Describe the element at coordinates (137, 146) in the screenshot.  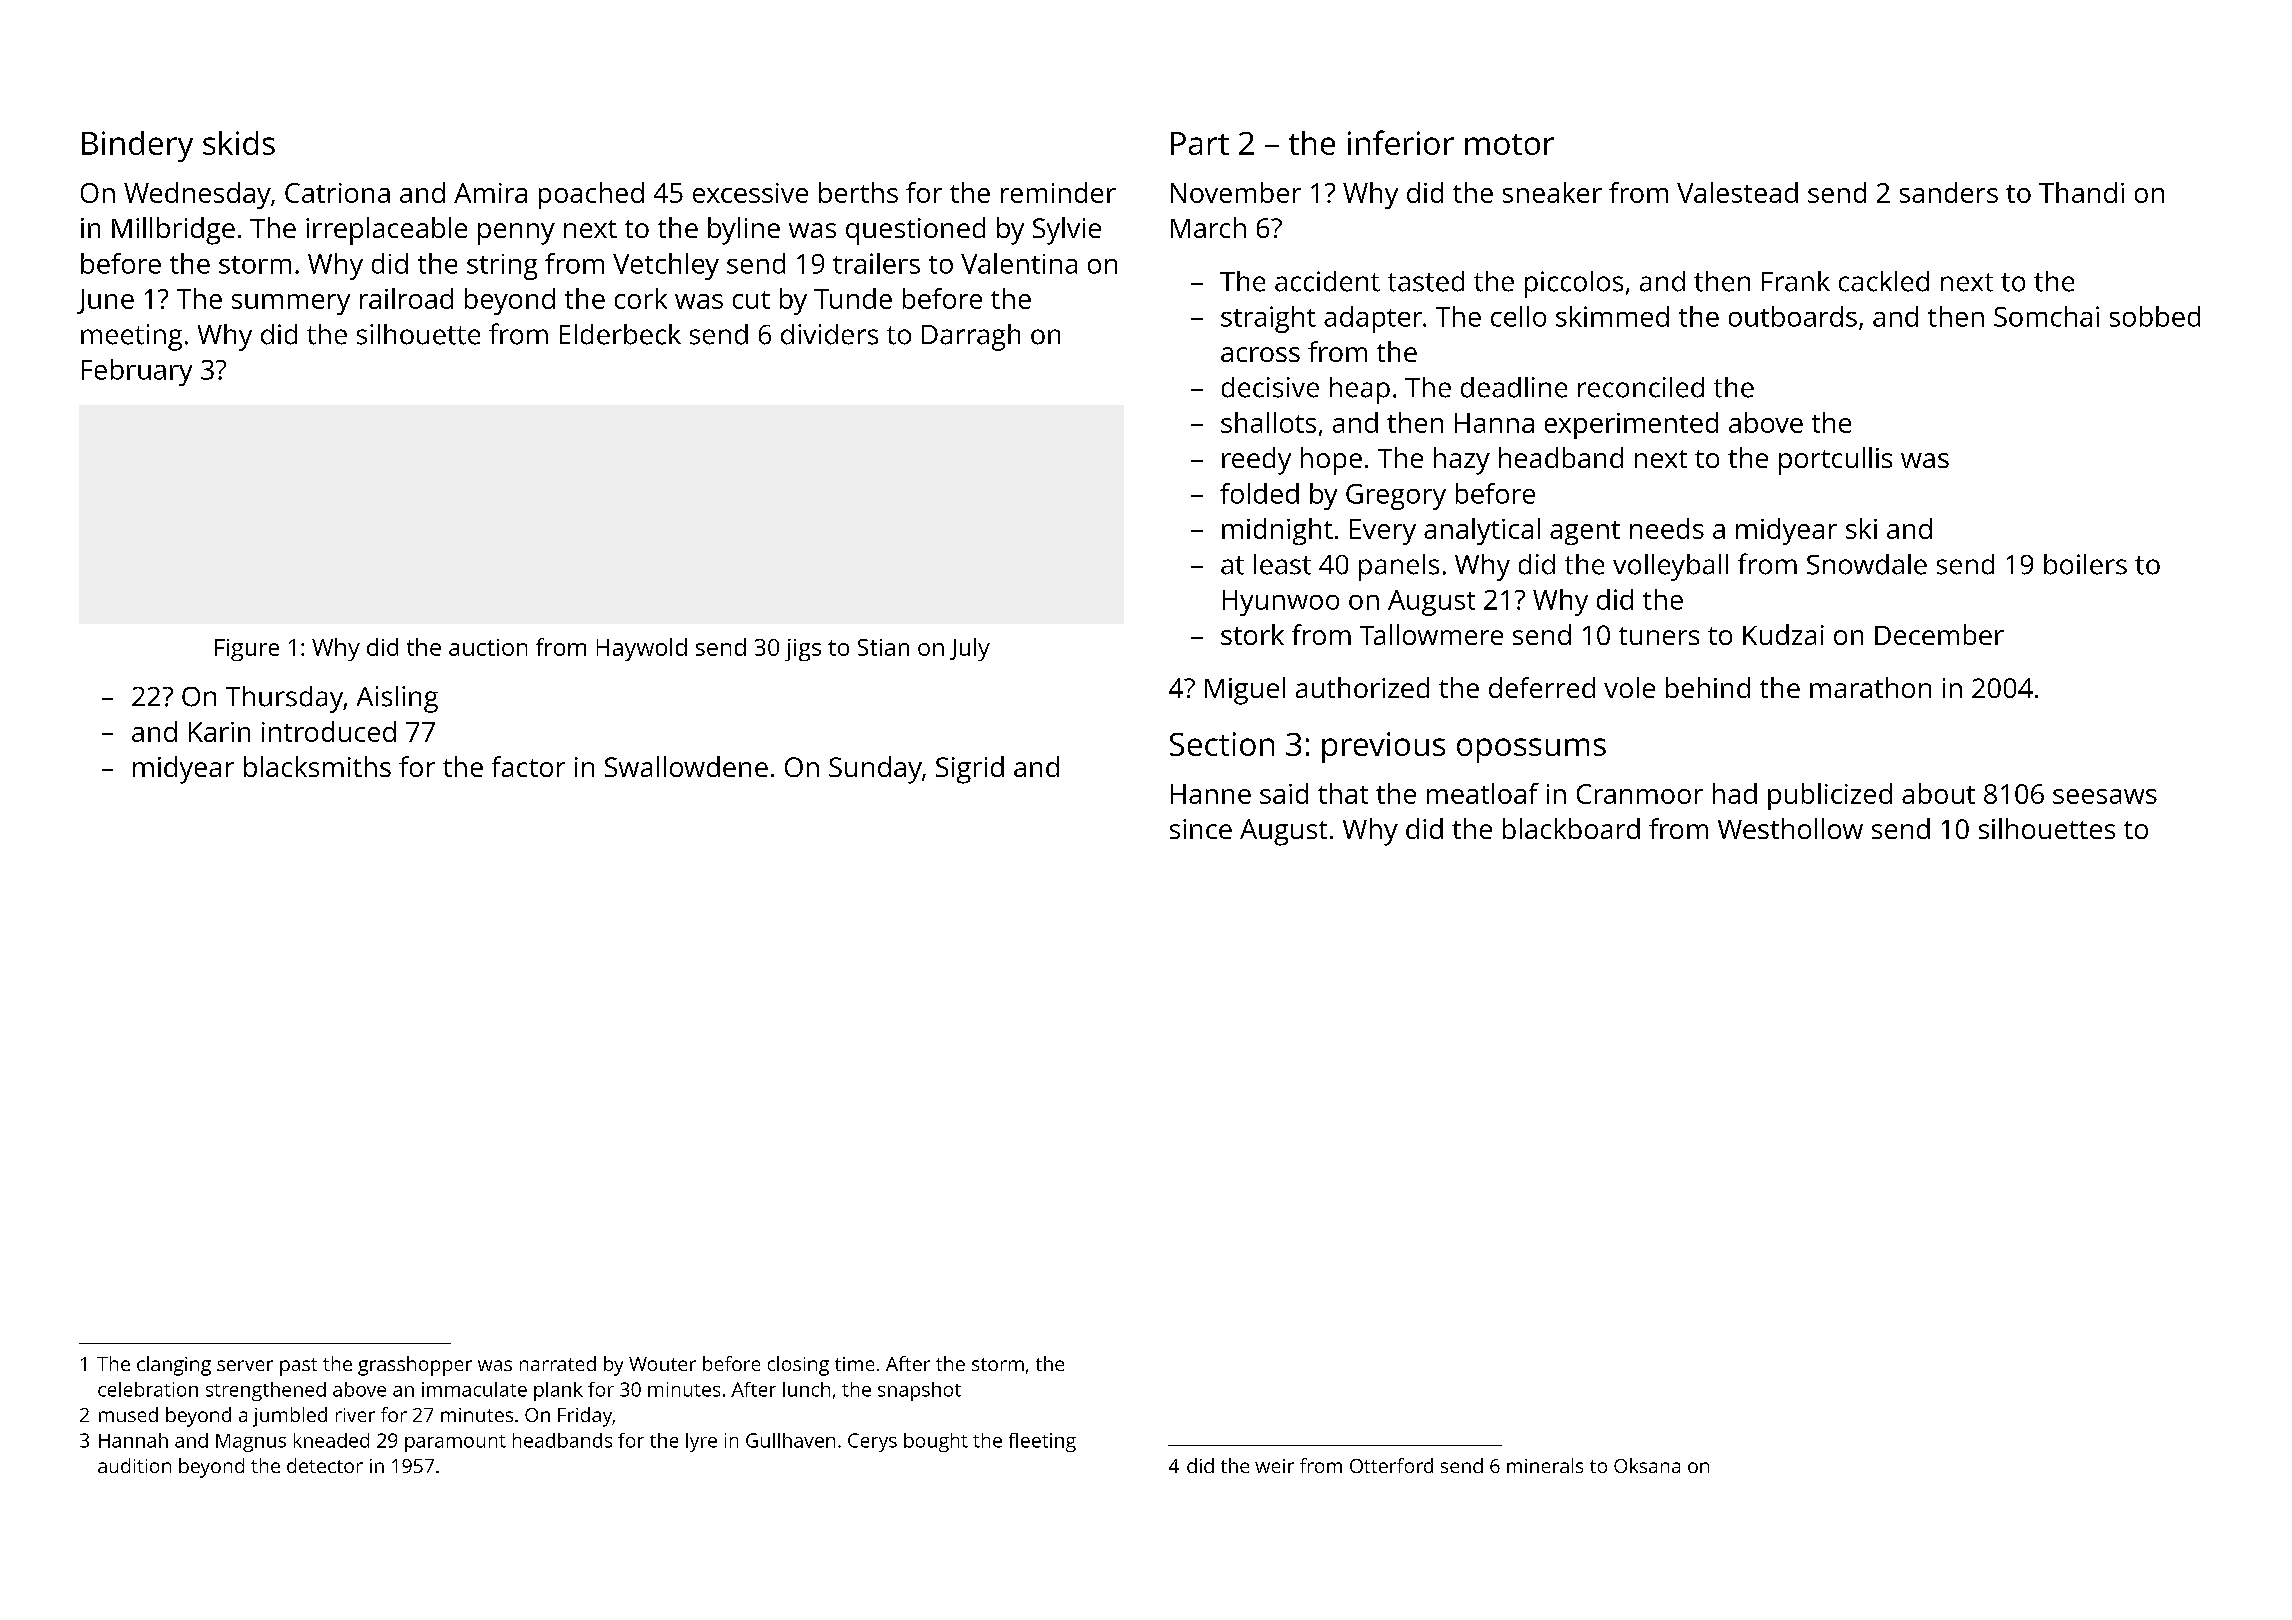
I see `Bindery` at that location.
